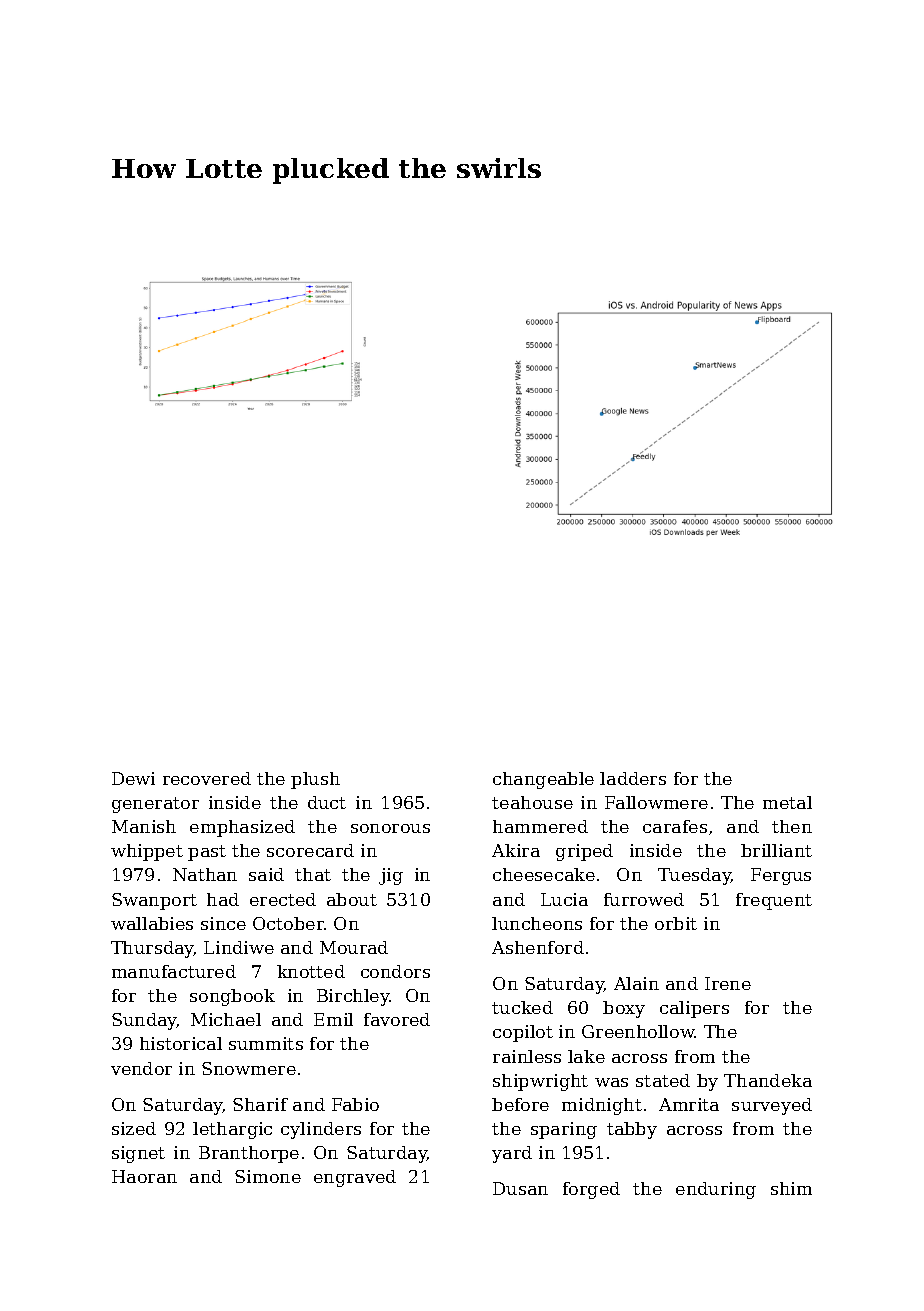 The width and height of the image is (924, 1311). Describe the element at coordinates (586, 1056) in the image. I see `lake` at that location.
